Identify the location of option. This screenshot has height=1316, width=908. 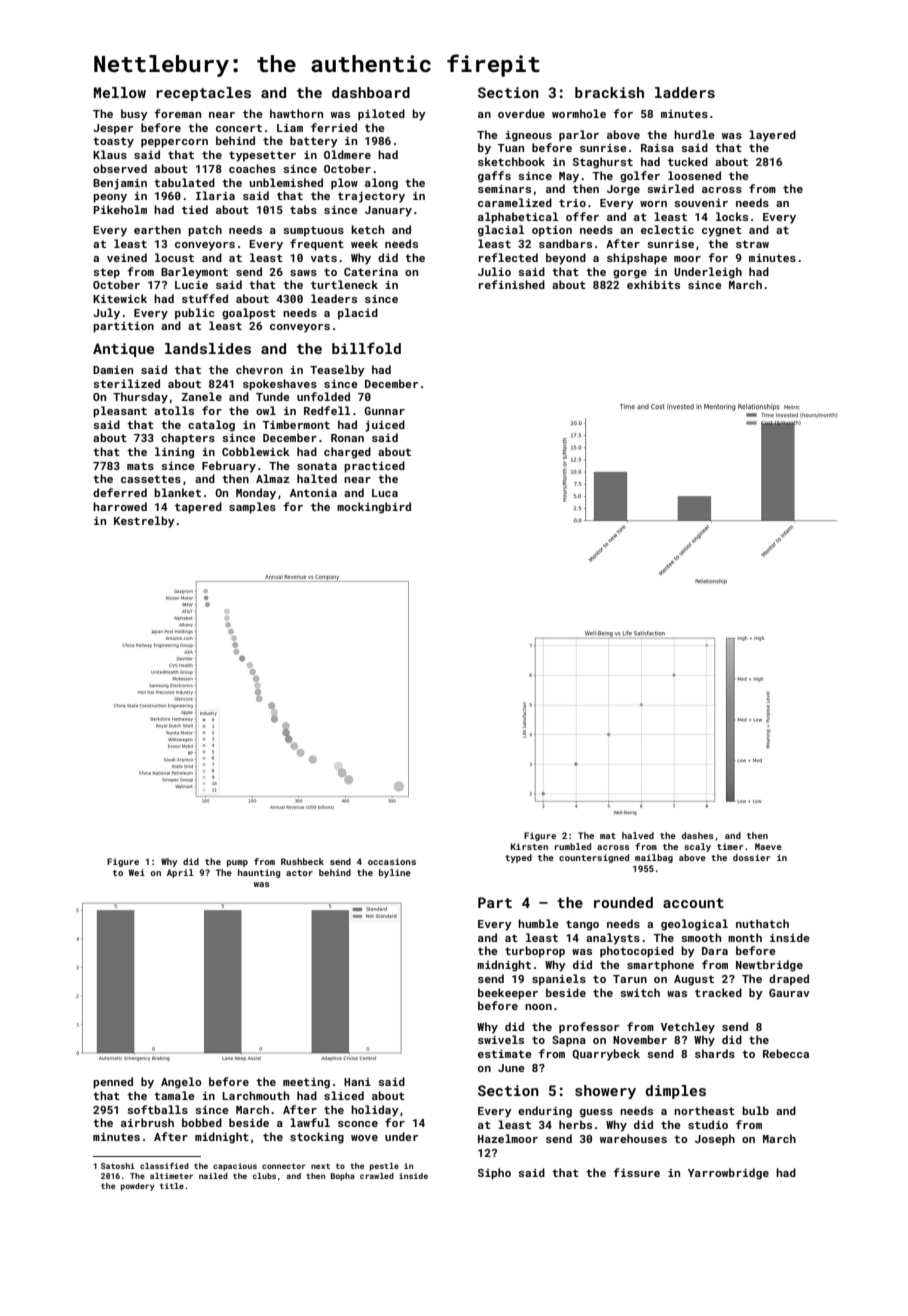
(552, 231).
